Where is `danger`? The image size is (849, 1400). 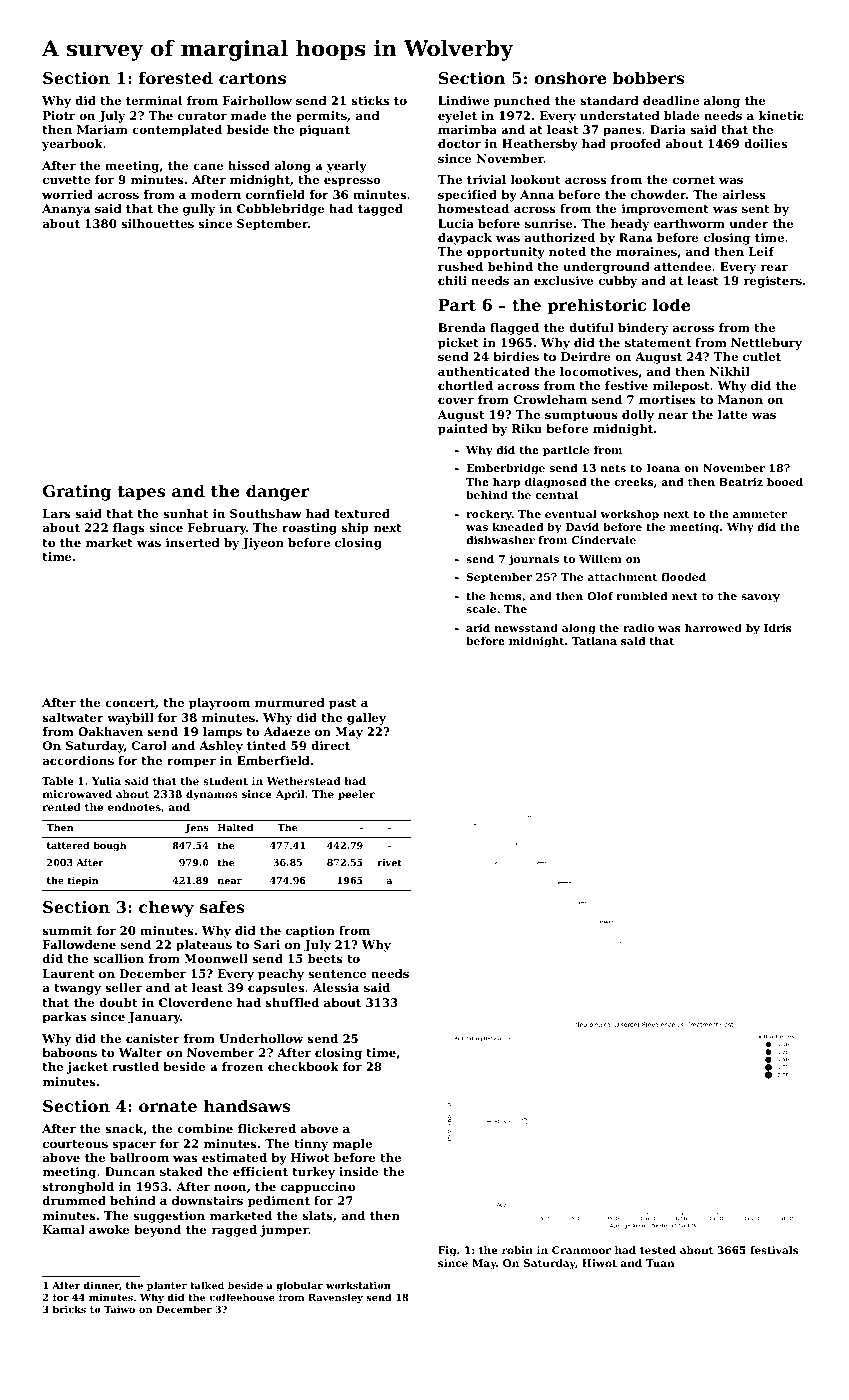
danger is located at coordinates (278, 492).
